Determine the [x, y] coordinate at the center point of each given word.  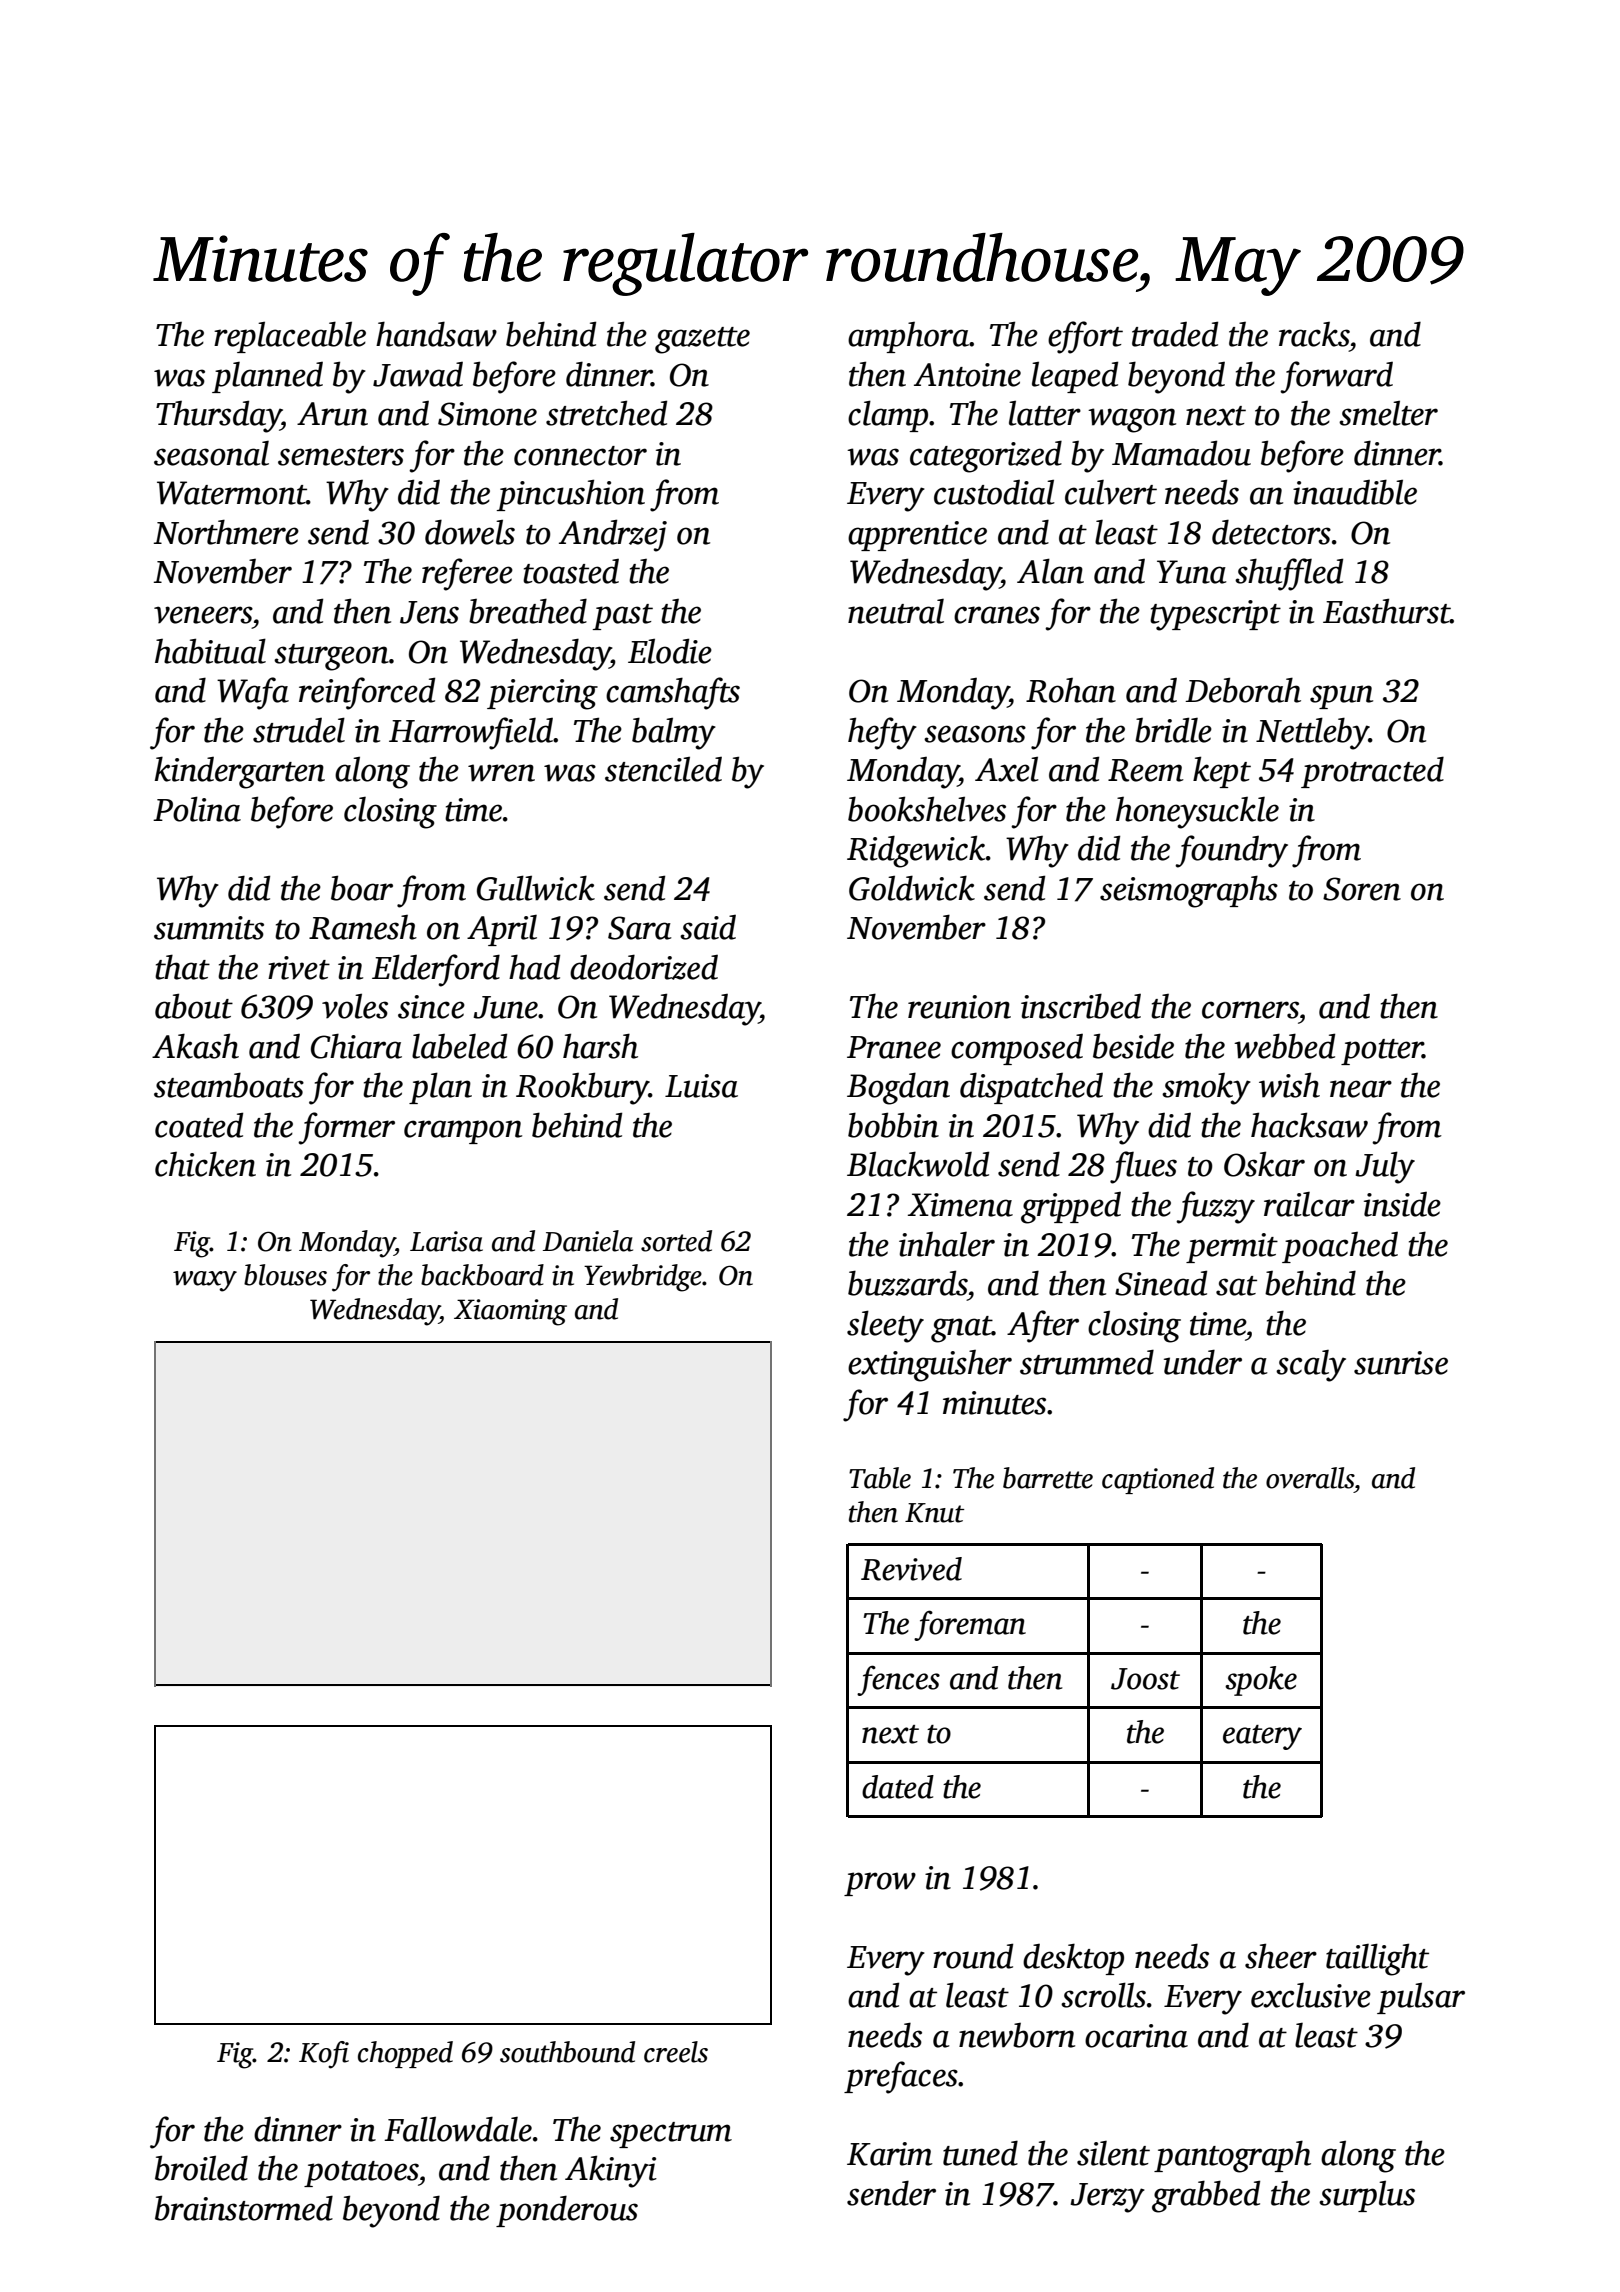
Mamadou [1181, 453]
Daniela [588, 1241]
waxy [205, 1281]
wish [1289, 1085]
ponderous [567, 2211]
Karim [890, 2154]
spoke [1261, 1681]
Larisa [446, 1241]
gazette [702, 340]
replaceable [290, 337]
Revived [911, 1569]
